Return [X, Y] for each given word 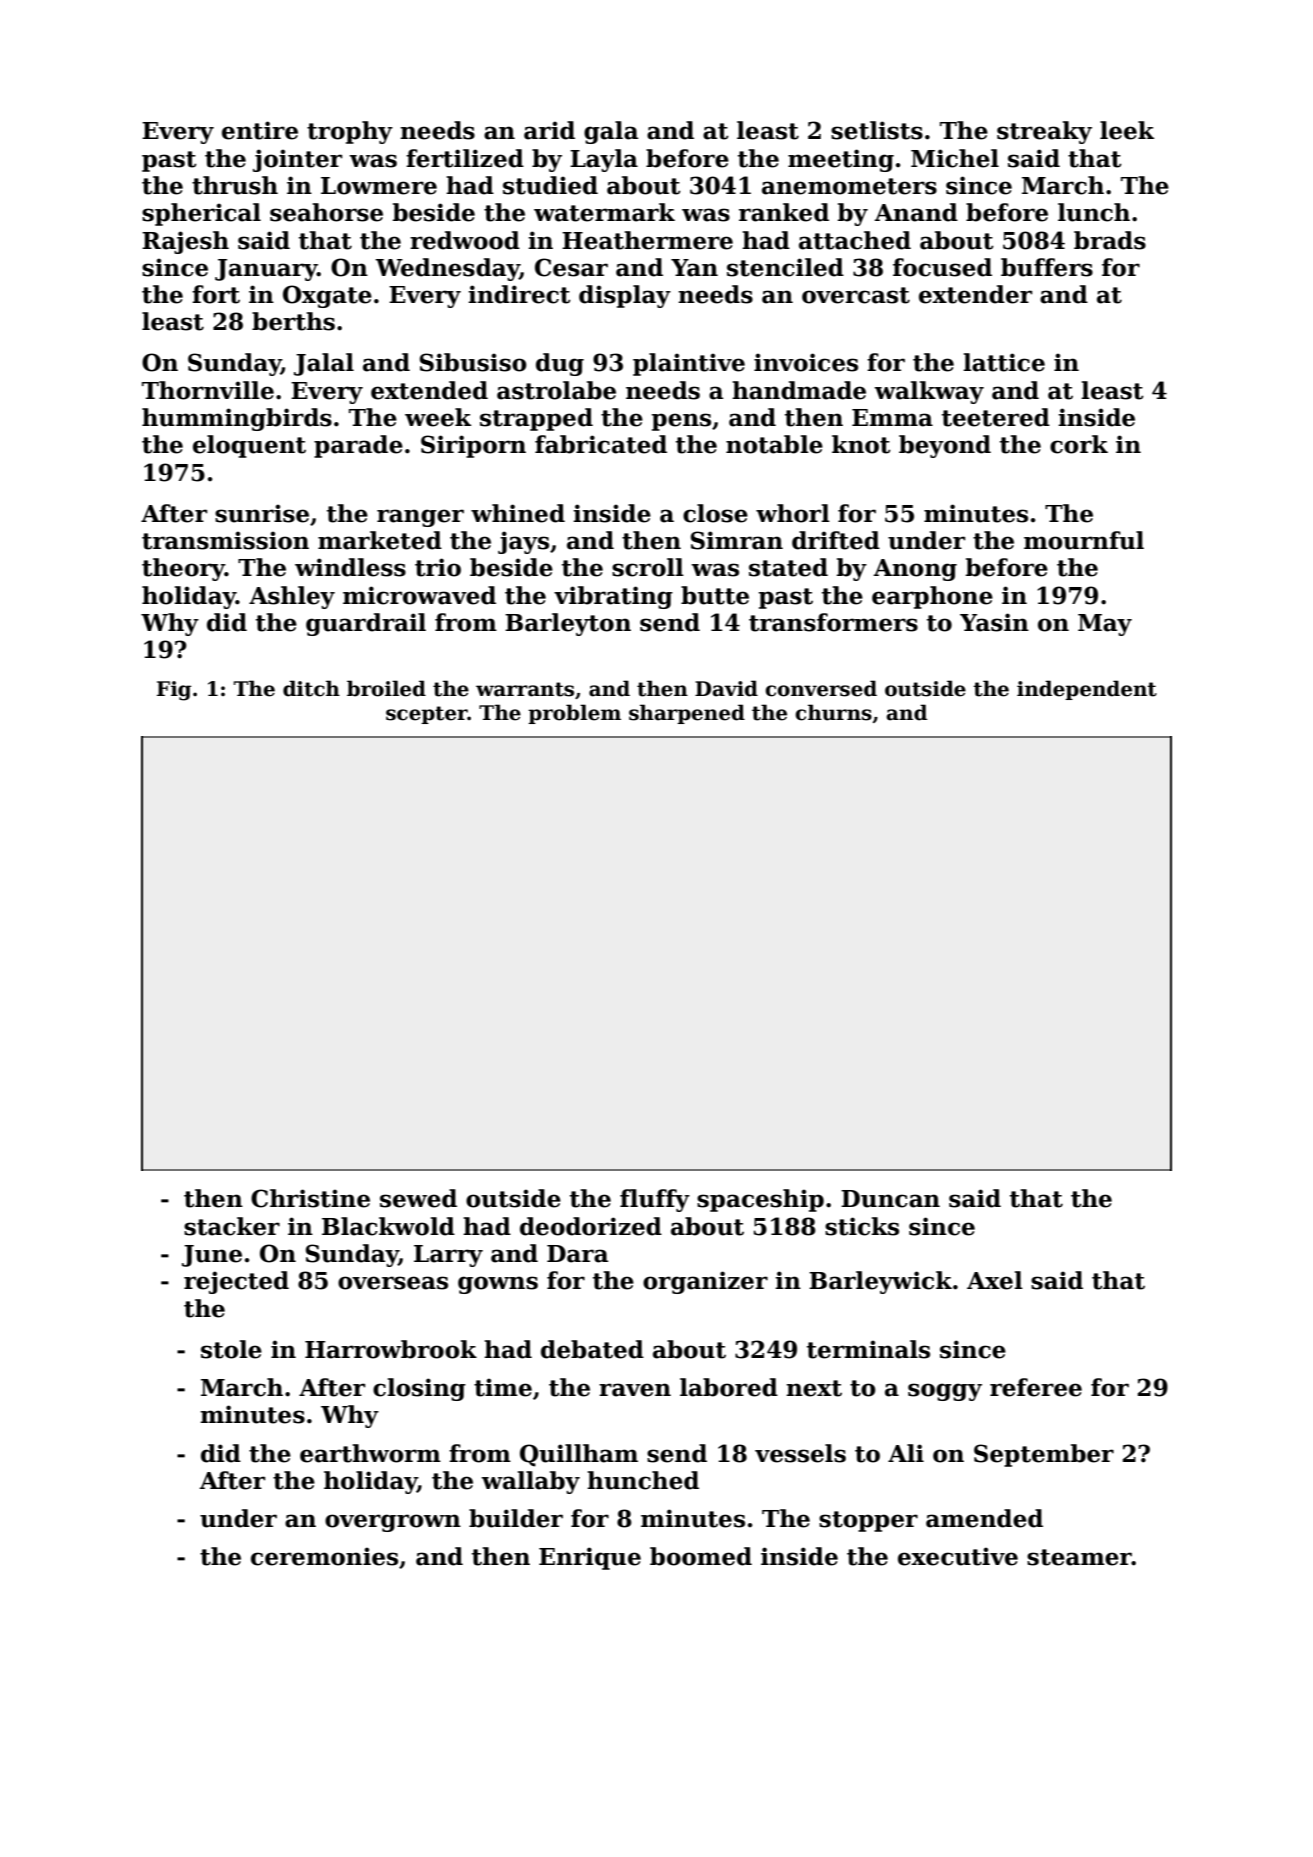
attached [855, 240]
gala [611, 132]
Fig [174, 691]
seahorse [326, 212]
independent [1087, 690]
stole [231, 1349]
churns [833, 712]
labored [729, 1387]
